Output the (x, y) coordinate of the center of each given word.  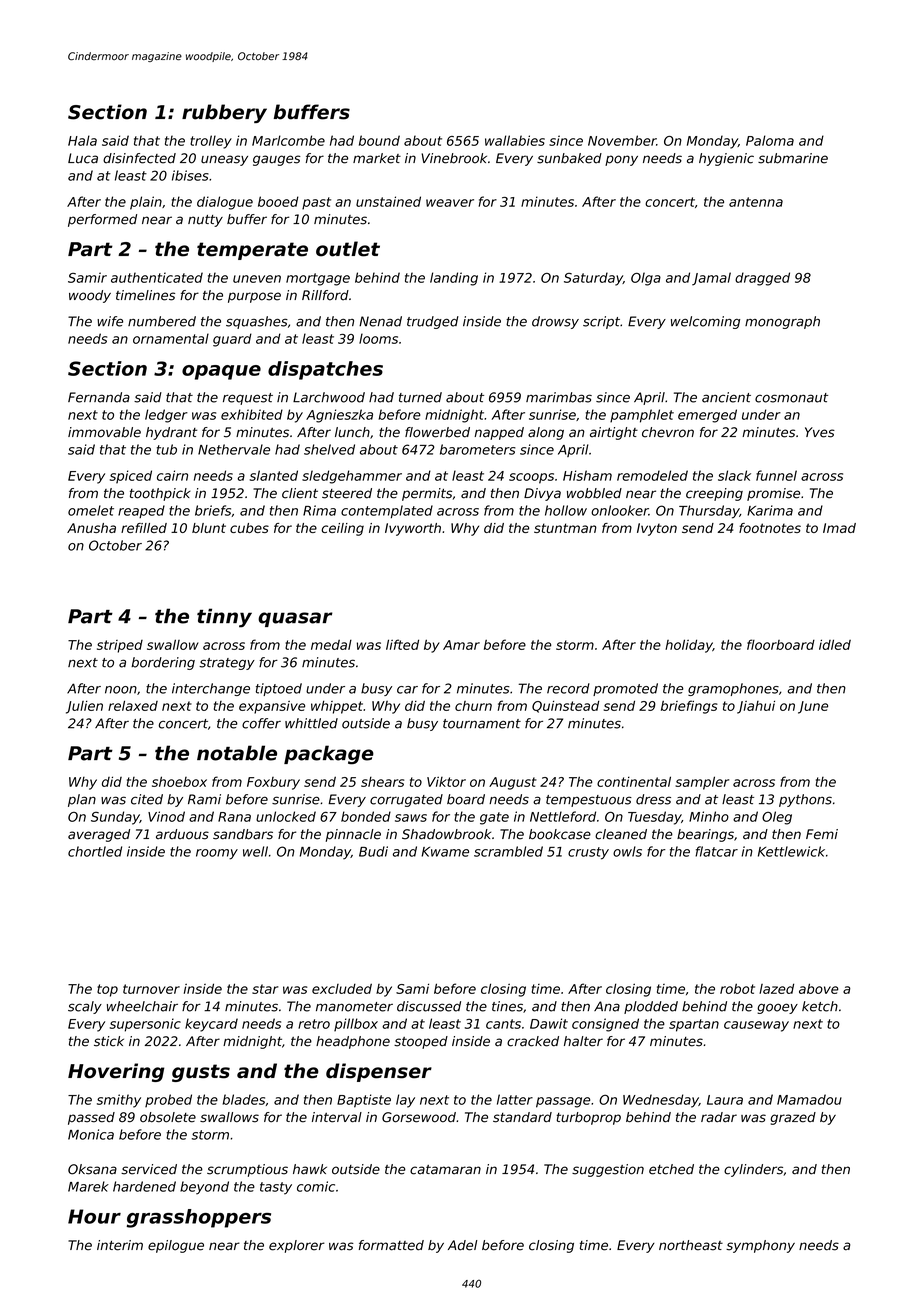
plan (82, 800)
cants (503, 1024)
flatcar (716, 851)
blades (244, 1099)
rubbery (224, 113)
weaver (450, 203)
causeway (756, 1026)
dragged (762, 279)
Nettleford (563, 816)
